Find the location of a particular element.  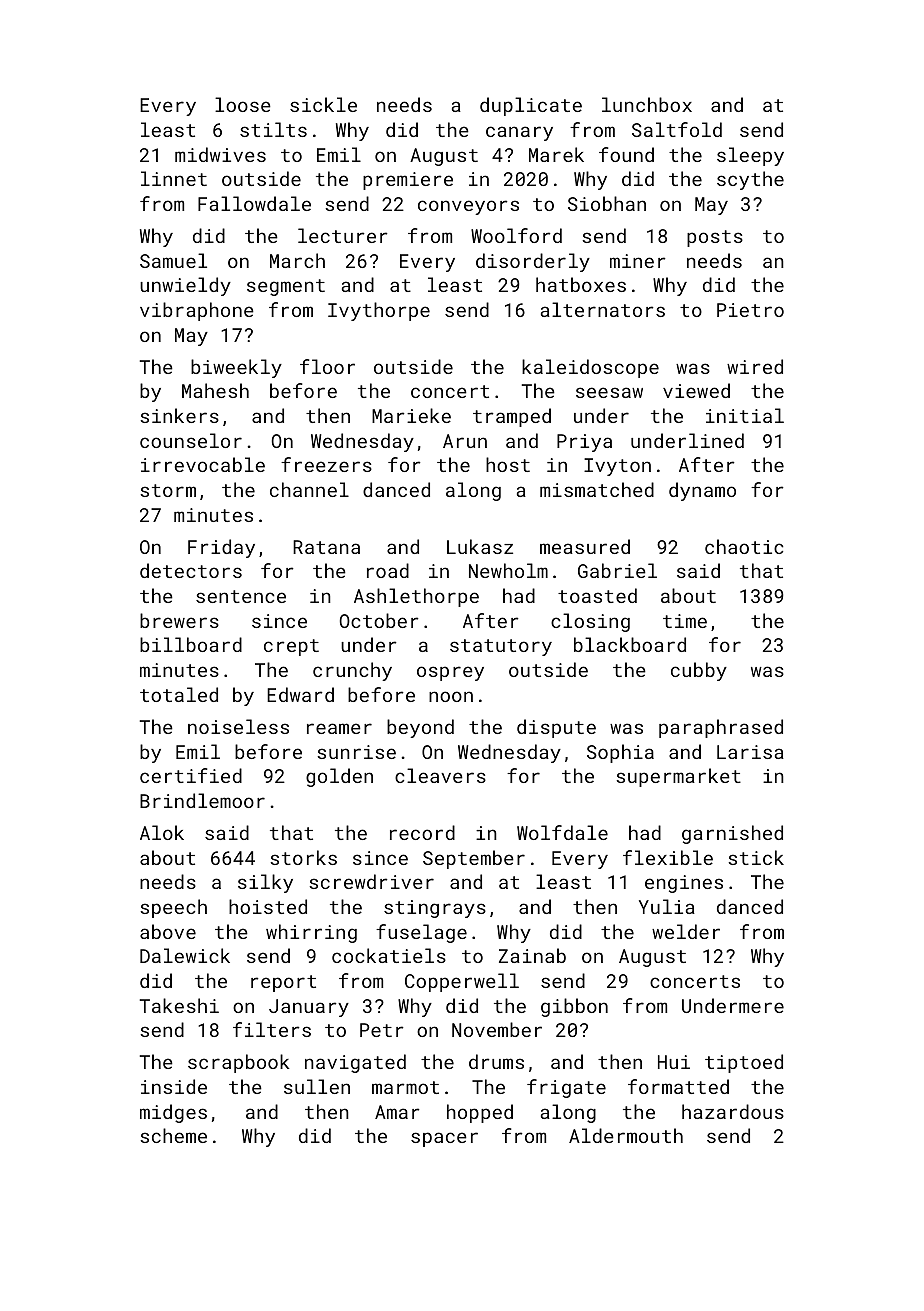

Saltfold is located at coordinates (677, 129).
